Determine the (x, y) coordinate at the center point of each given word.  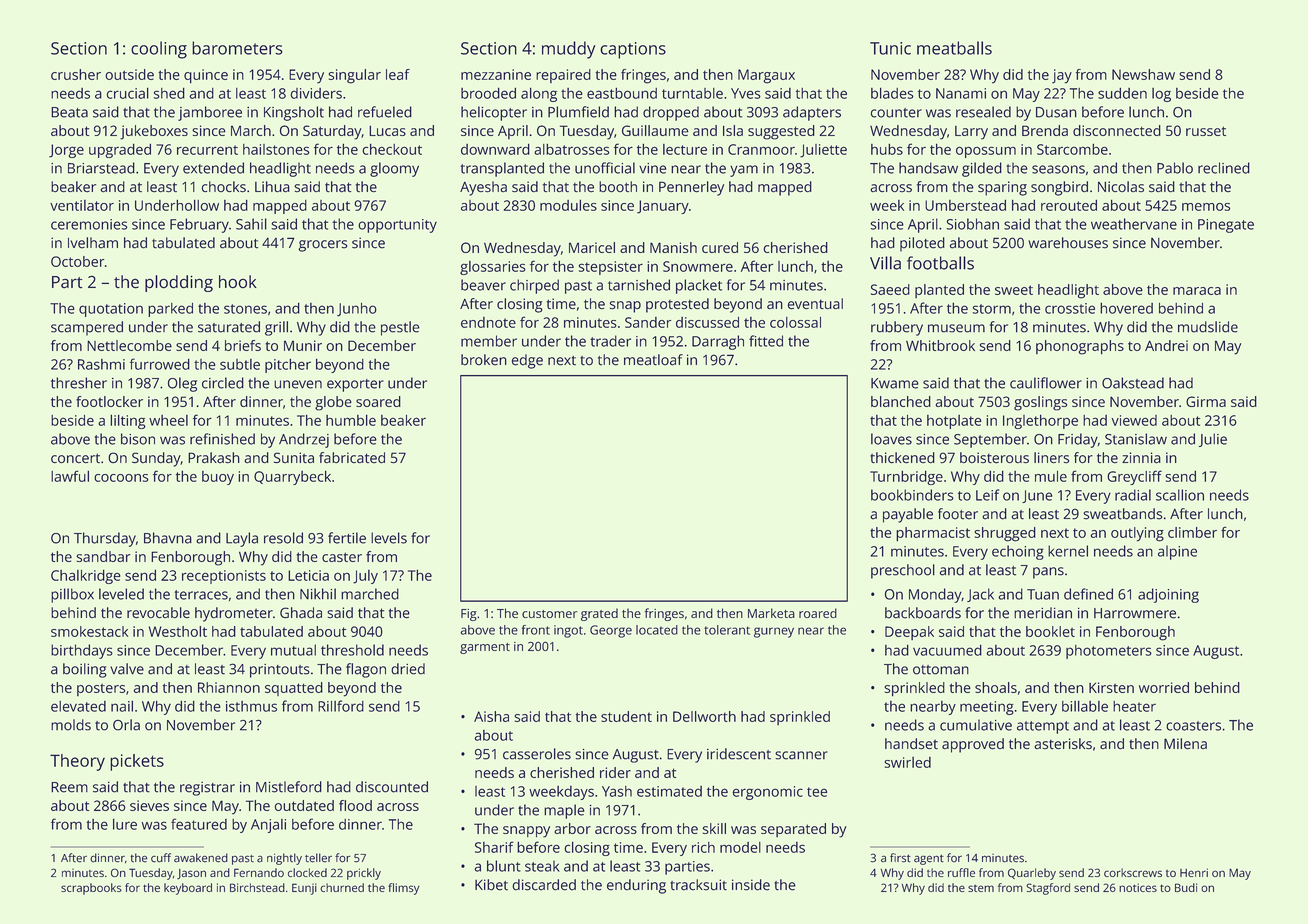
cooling (159, 50)
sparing (1002, 188)
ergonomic (768, 793)
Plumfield (578, 112)
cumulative (976, 725)
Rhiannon (229, 687)
